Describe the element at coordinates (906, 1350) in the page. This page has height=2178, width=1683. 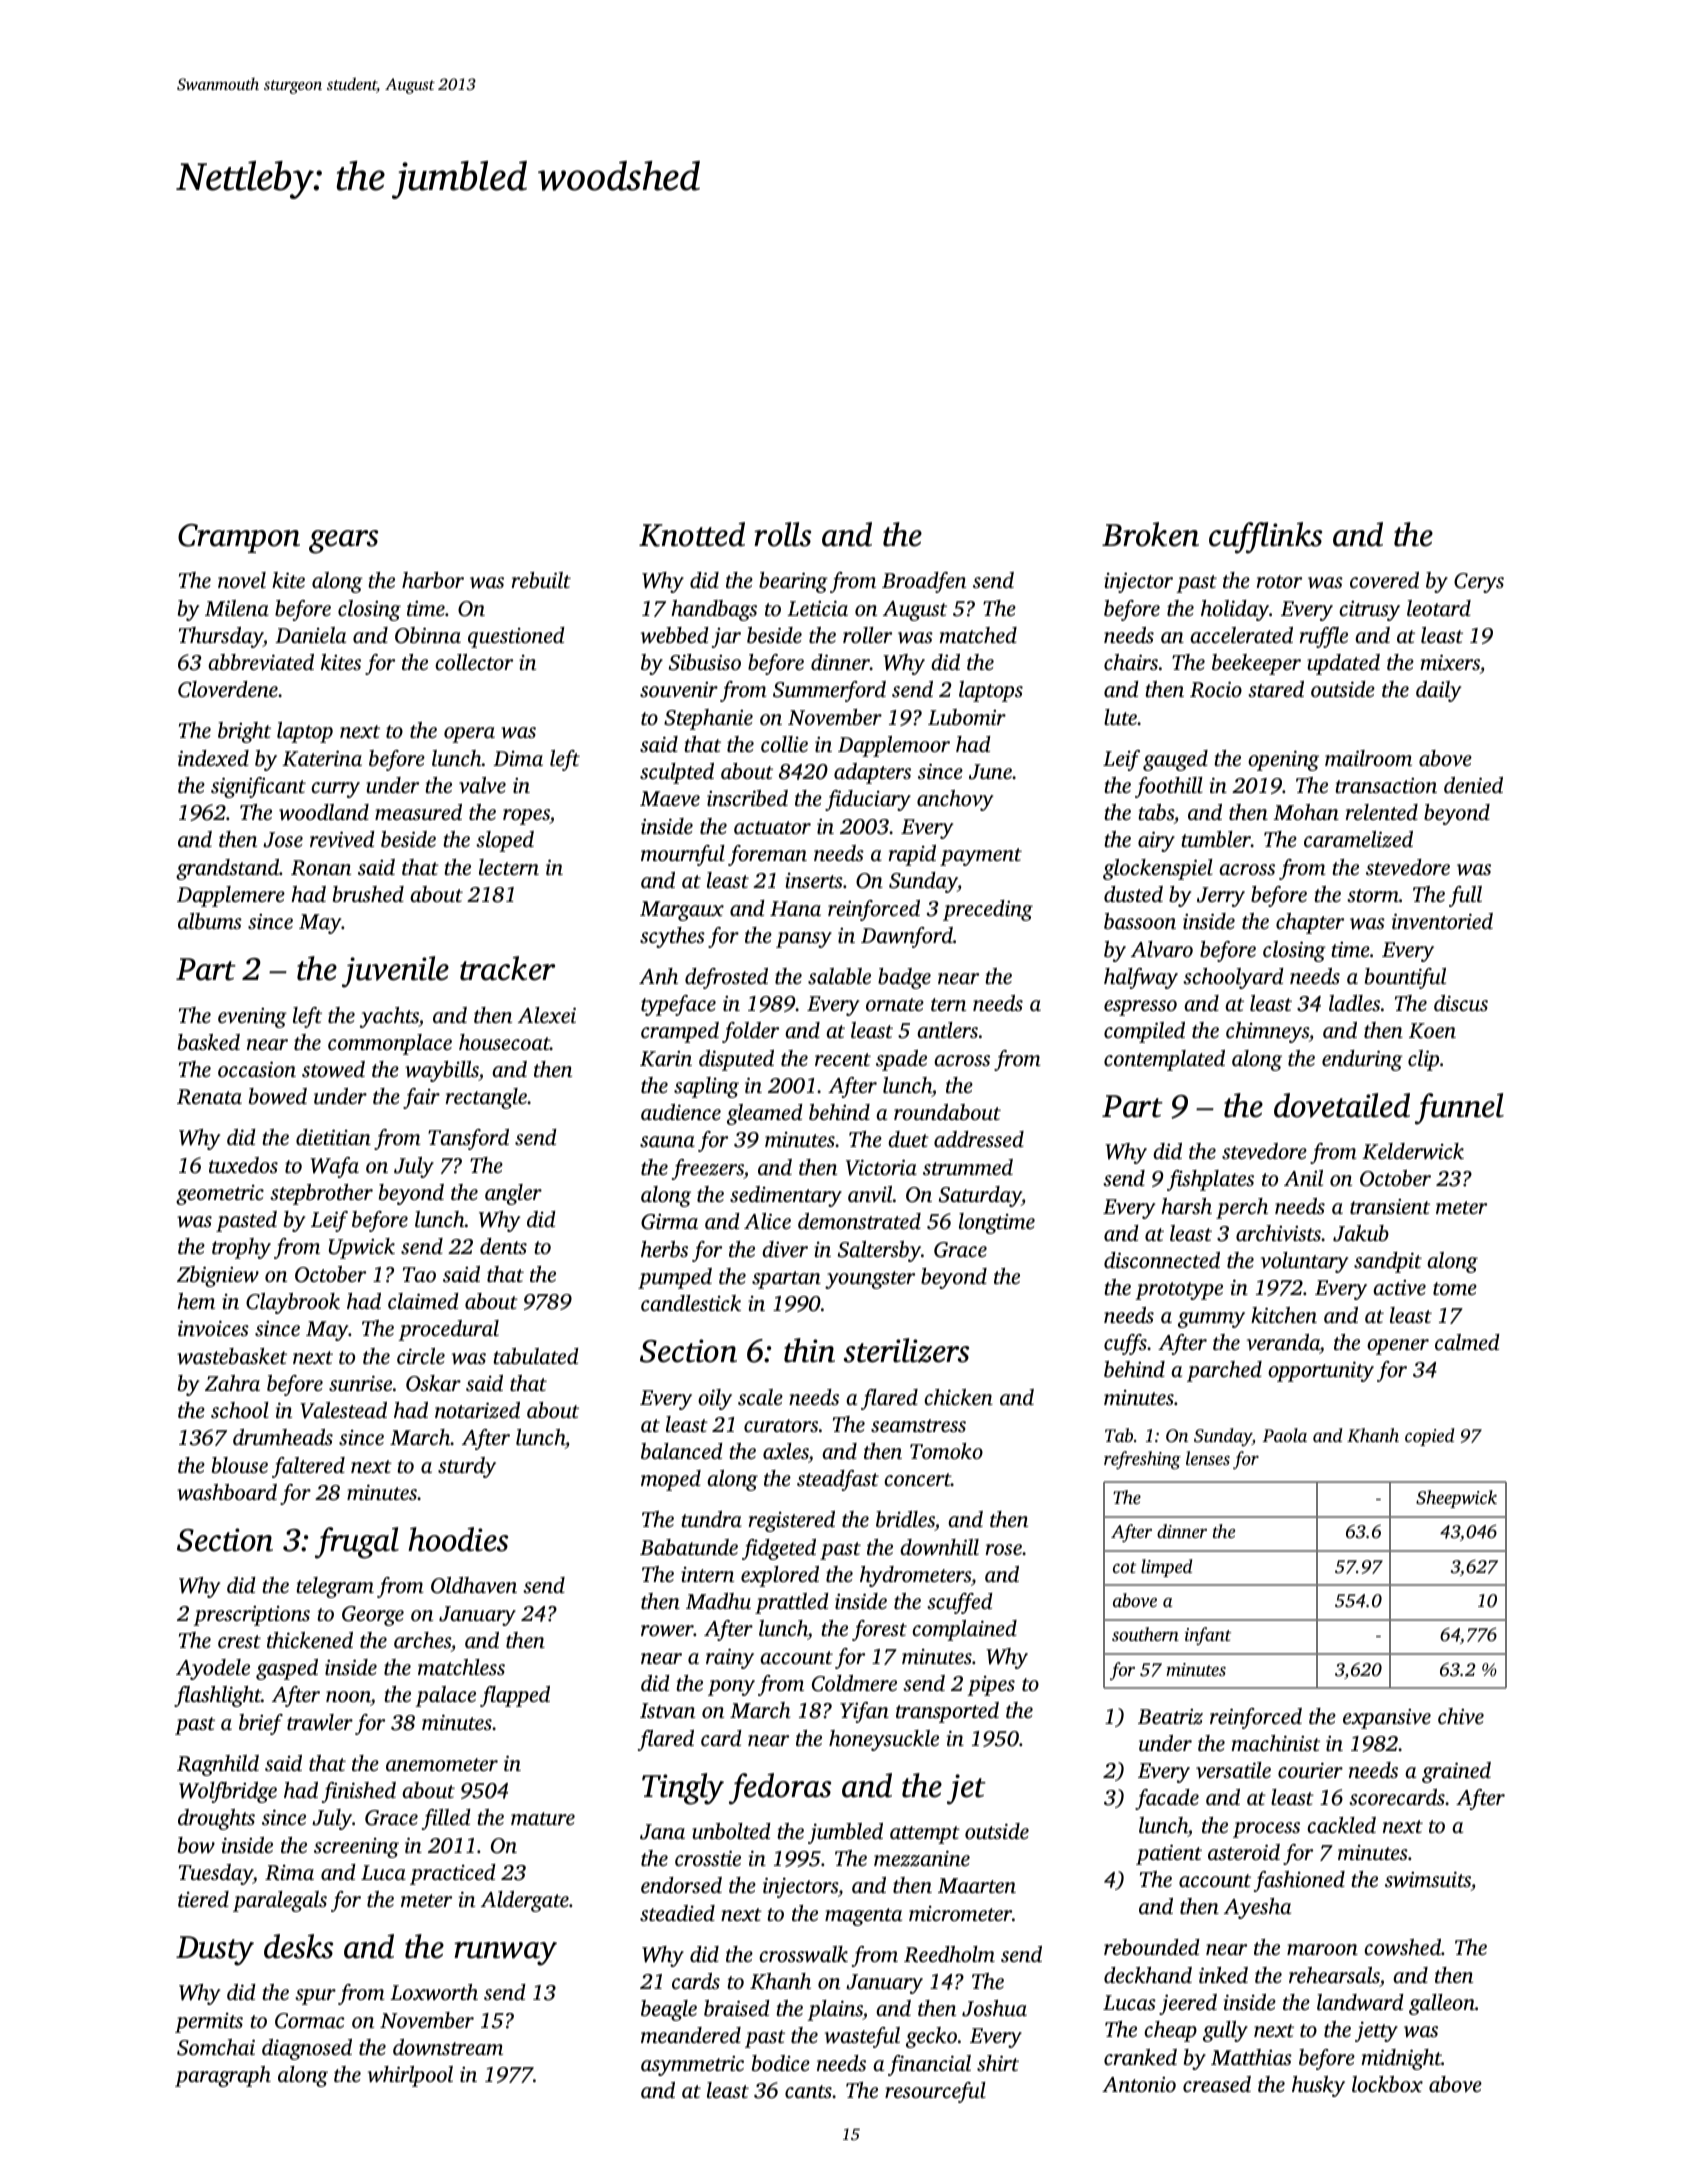
I see `sterilizers` at that location.
